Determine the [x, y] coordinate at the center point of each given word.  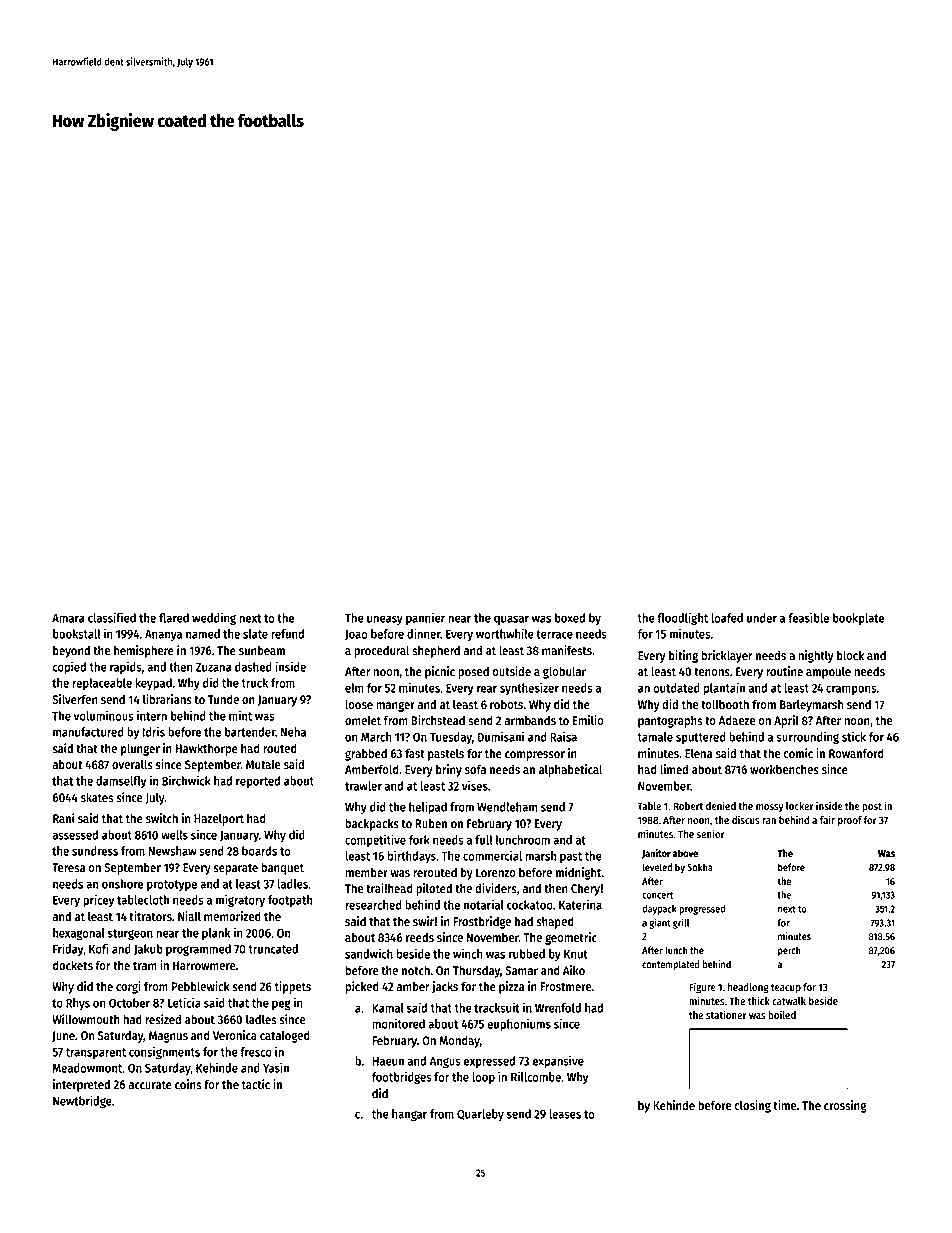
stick [854, 736]
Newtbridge [82, 1102]
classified [112, 617]
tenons [712, 672]
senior [711, 833]
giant [660, 923]
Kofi [99, 948]
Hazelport [219, 819]
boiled [782, 1014]
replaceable [102, 684]
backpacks [372, 824]
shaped [555, 922]
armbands [530, 720]
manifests [567, 650]
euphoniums [519, 1024]
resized [163, 1019]
